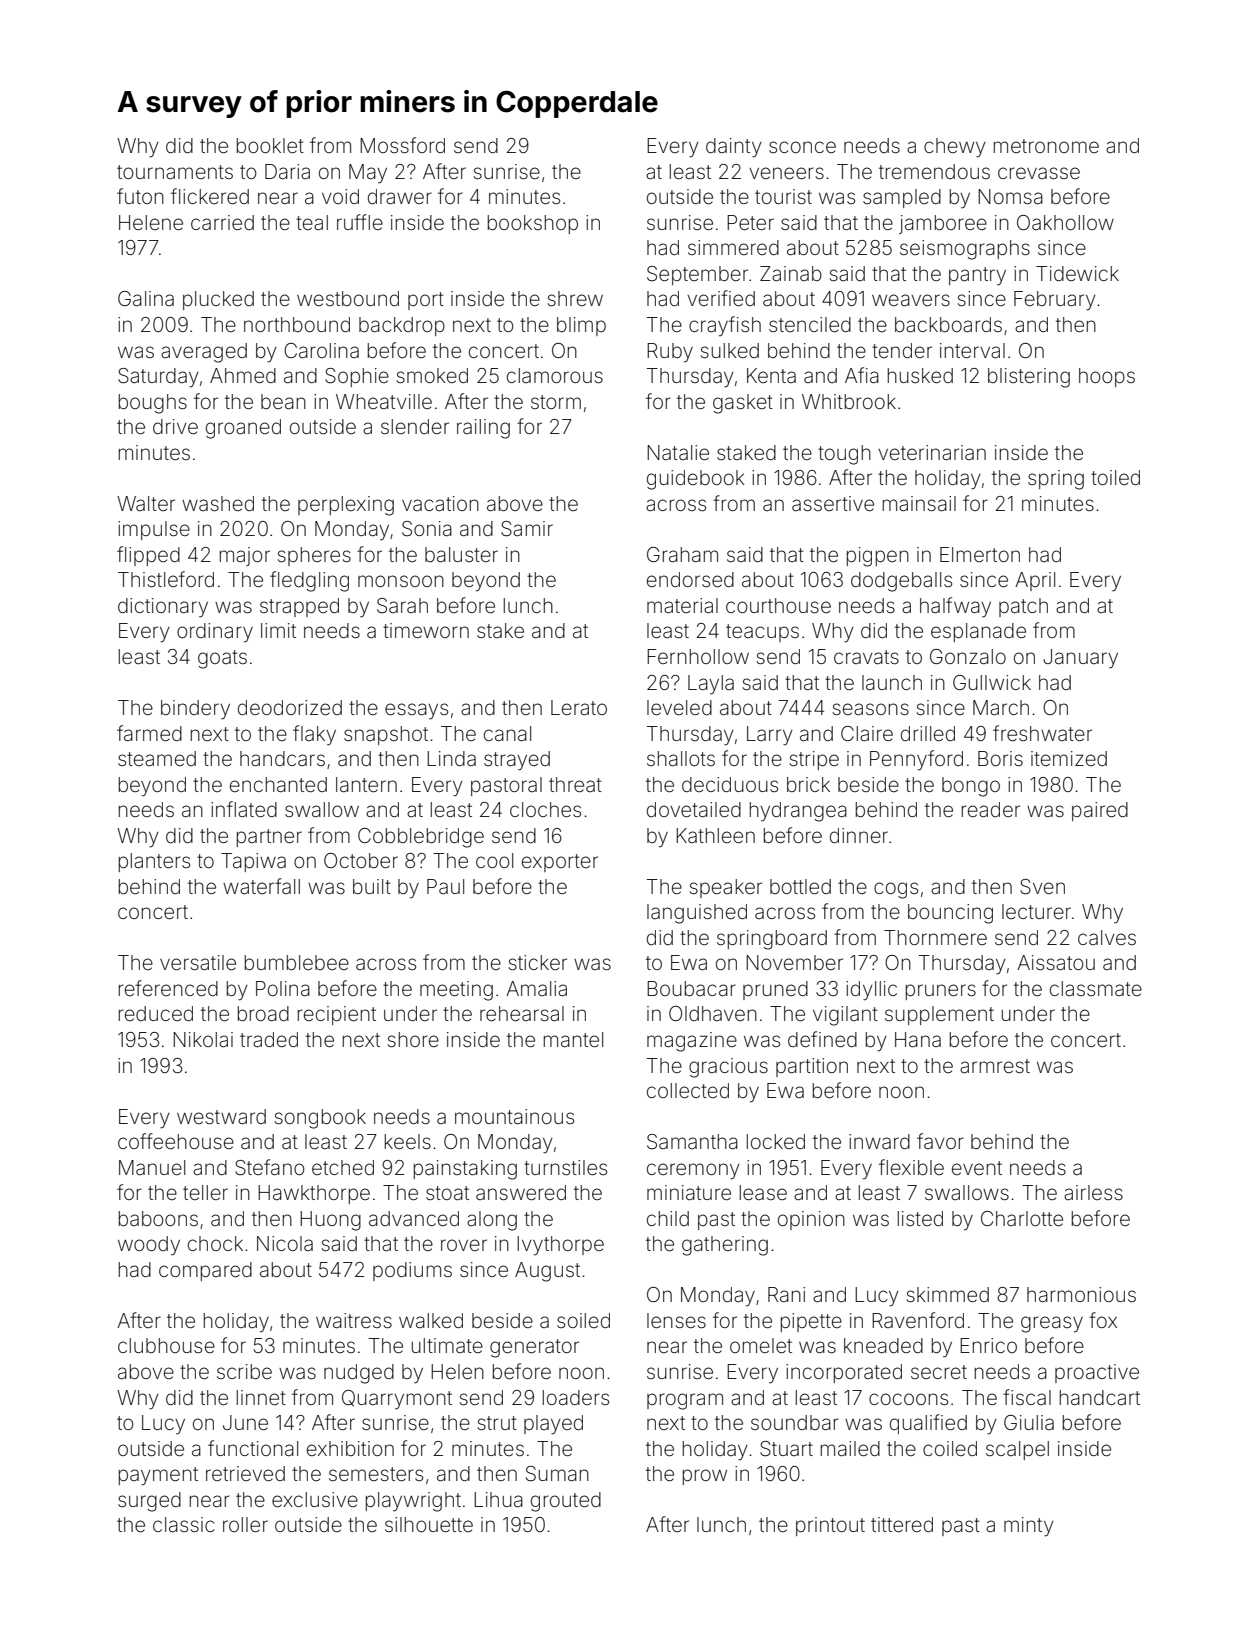  I want to click on shrew, so click(575, 298).
